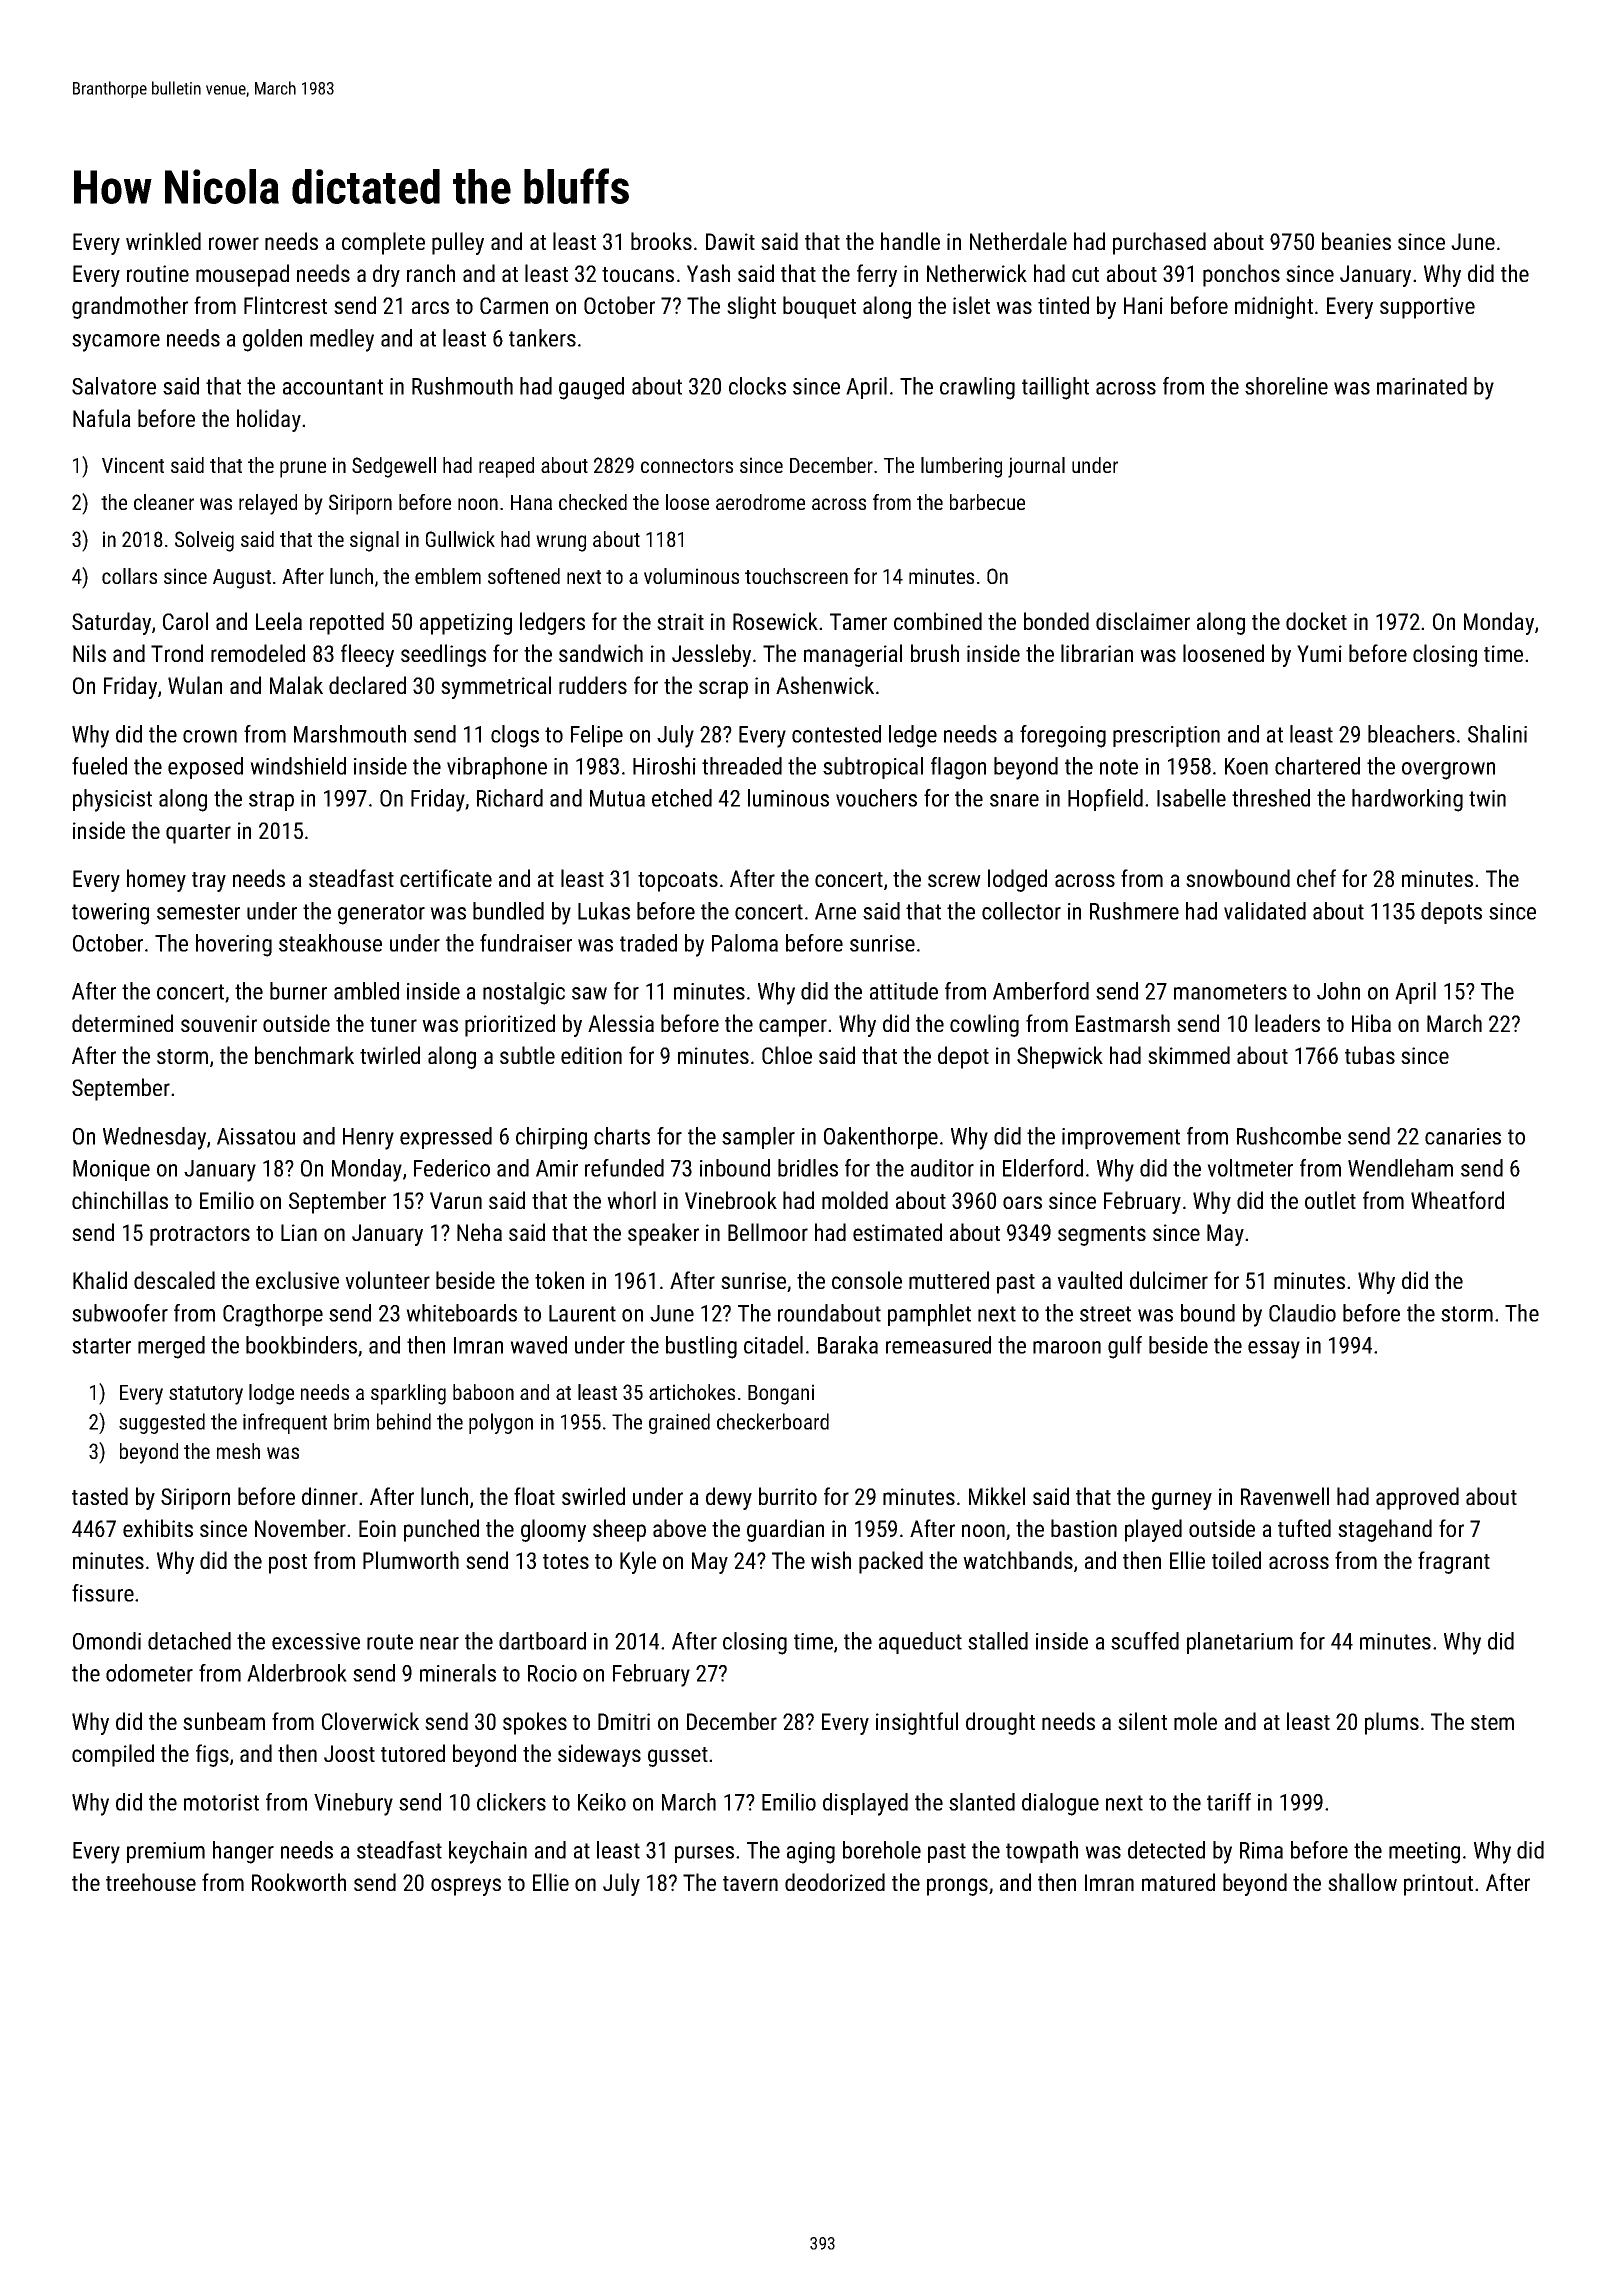  Describe the element at coordinates (1356, 241) in the screenshot. I see `beanies` at that location.
